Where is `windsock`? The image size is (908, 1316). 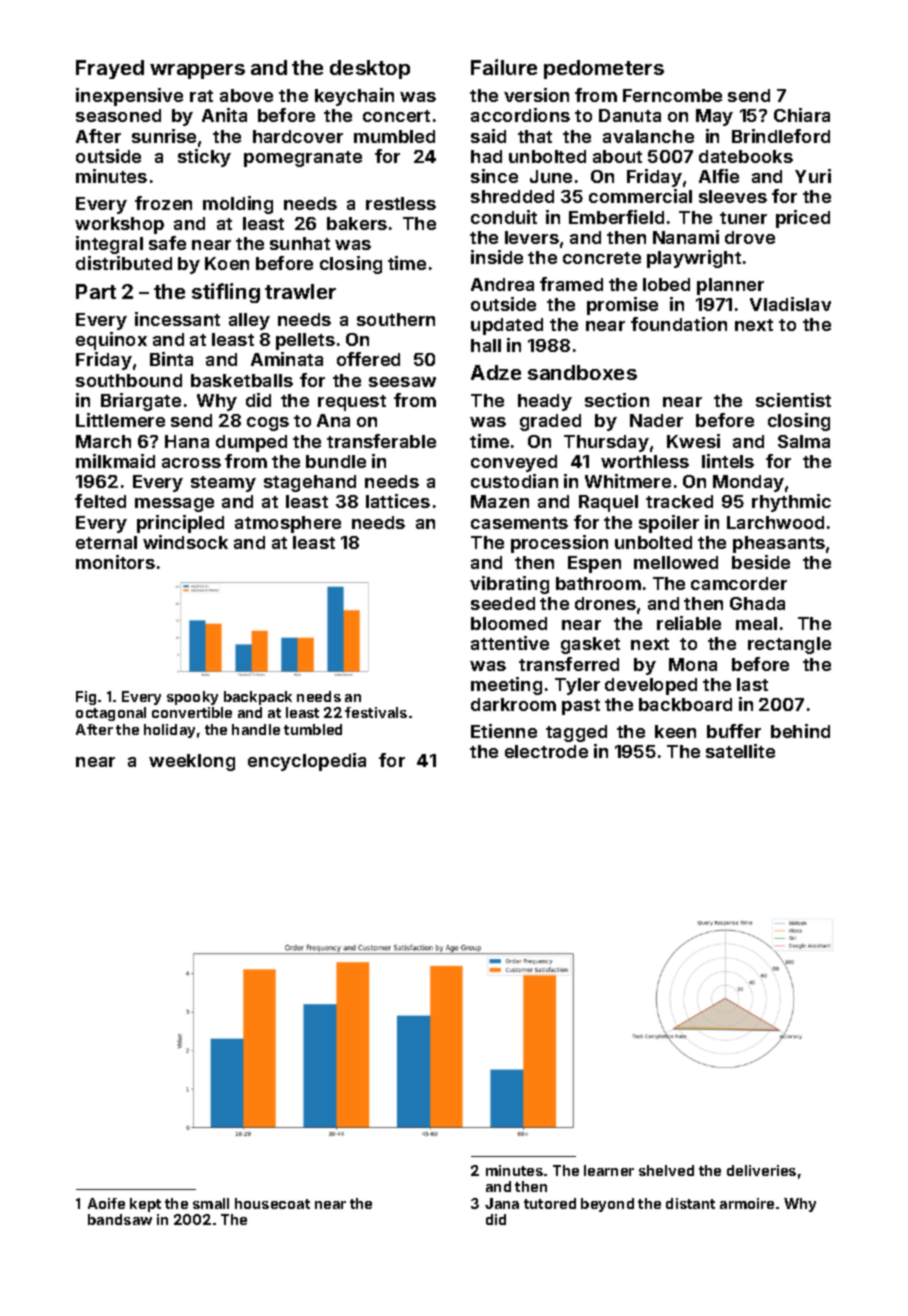
windsock is located at coordinates (185, 542).
